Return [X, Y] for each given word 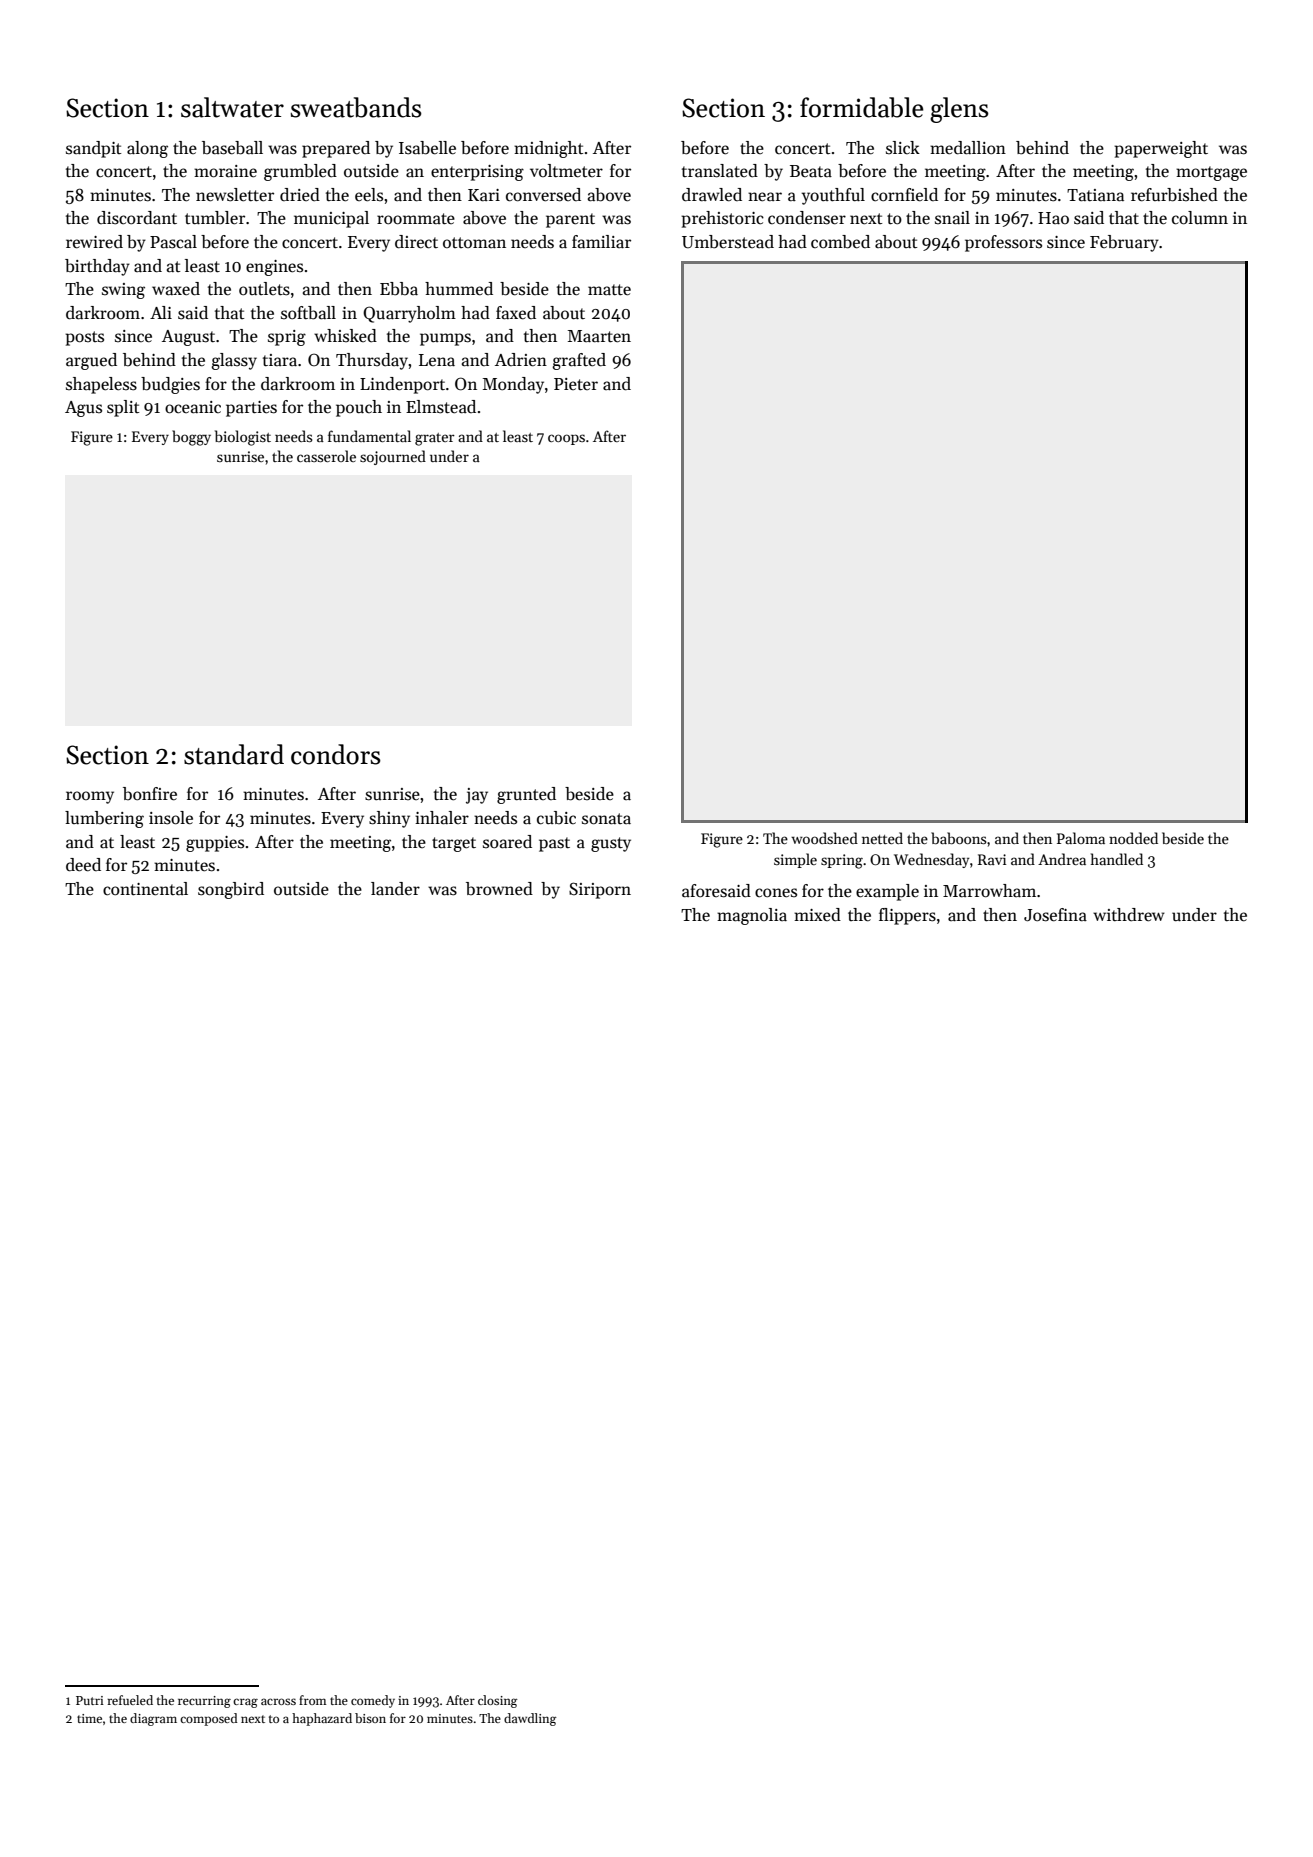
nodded [1133, 838]
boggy [191, 438]
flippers [907, 916]
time [89, 1718]
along [147, 149]
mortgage [1211, 173]
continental [145, 889]
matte [609, 290]
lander [395, 889]
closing [498, 1701]
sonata [606, 819]
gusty [611, 844]
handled [1117, 859]
